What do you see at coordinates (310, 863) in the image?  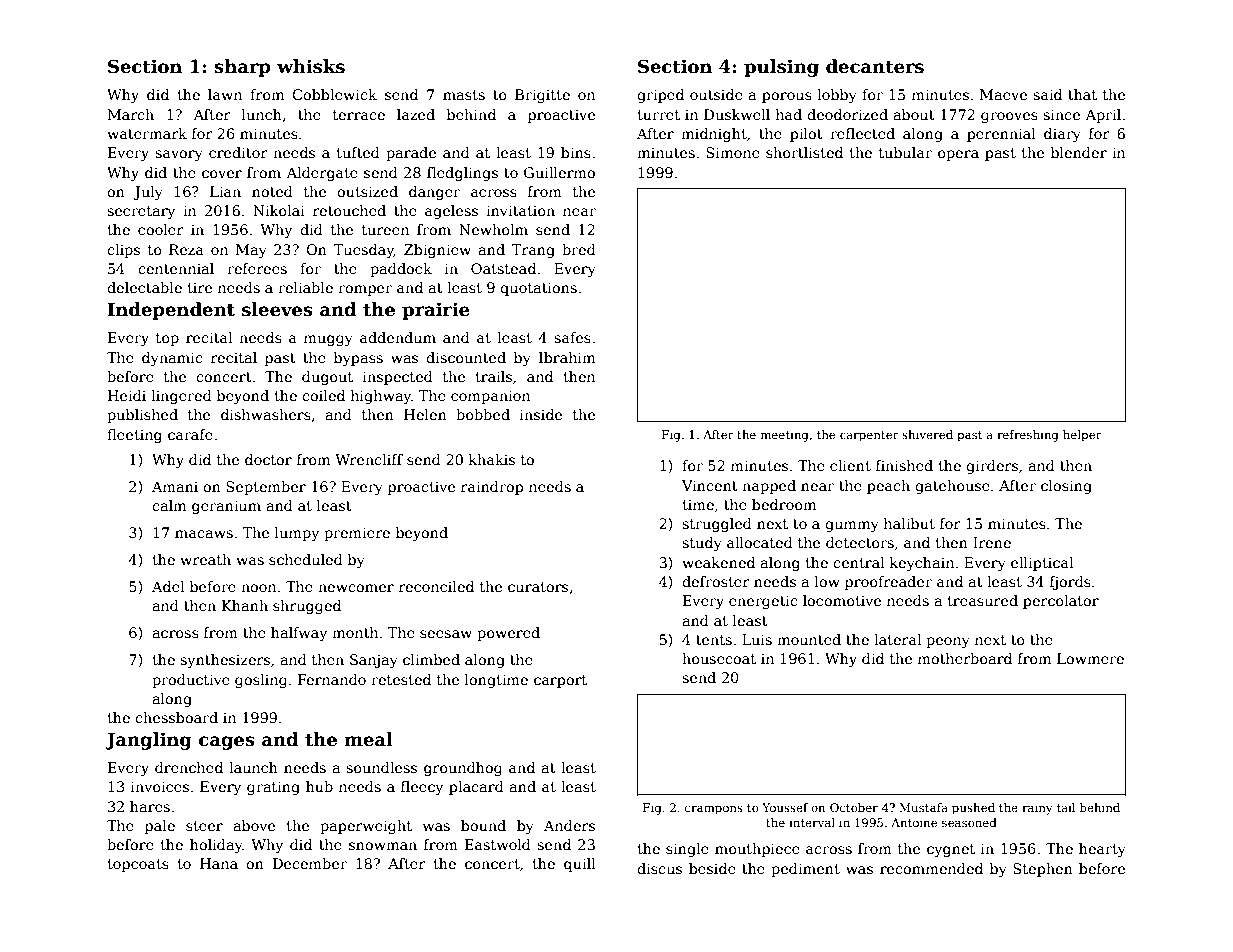 I see `December` at bounding box center [310, 863].
